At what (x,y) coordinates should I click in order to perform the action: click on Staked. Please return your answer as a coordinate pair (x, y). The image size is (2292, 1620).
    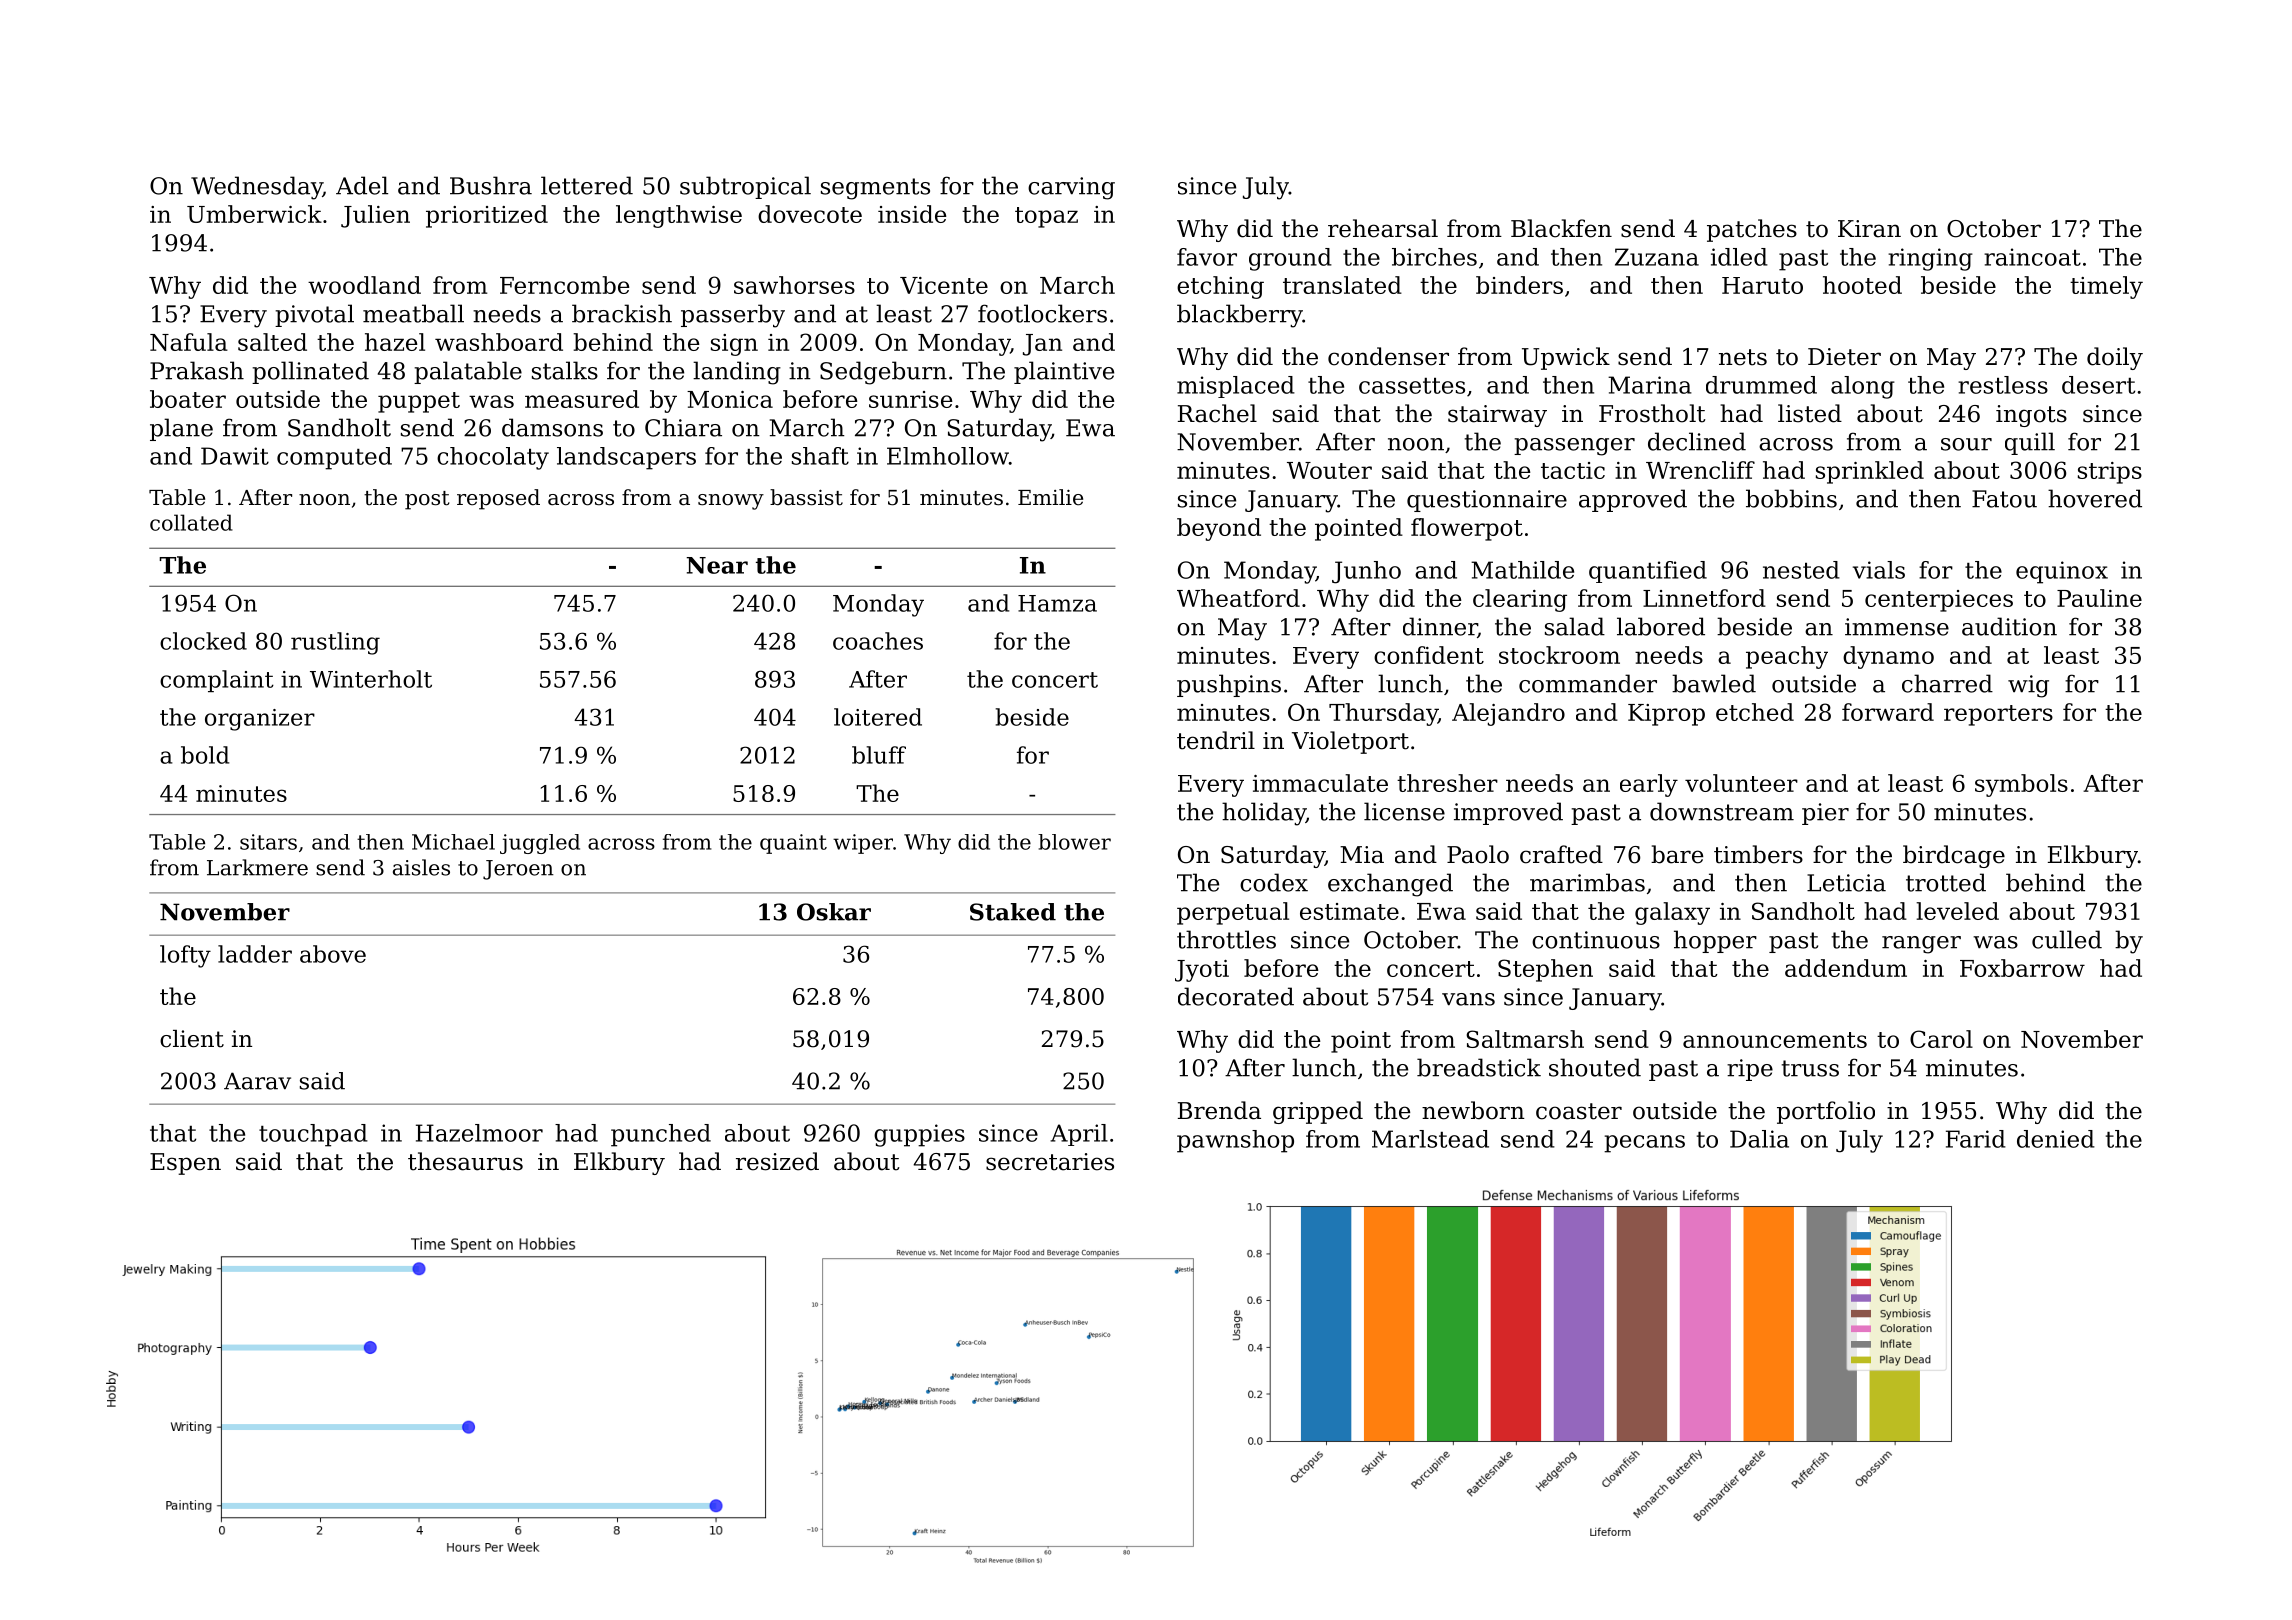
    Looking at the image, I should click on (1013, 912).
